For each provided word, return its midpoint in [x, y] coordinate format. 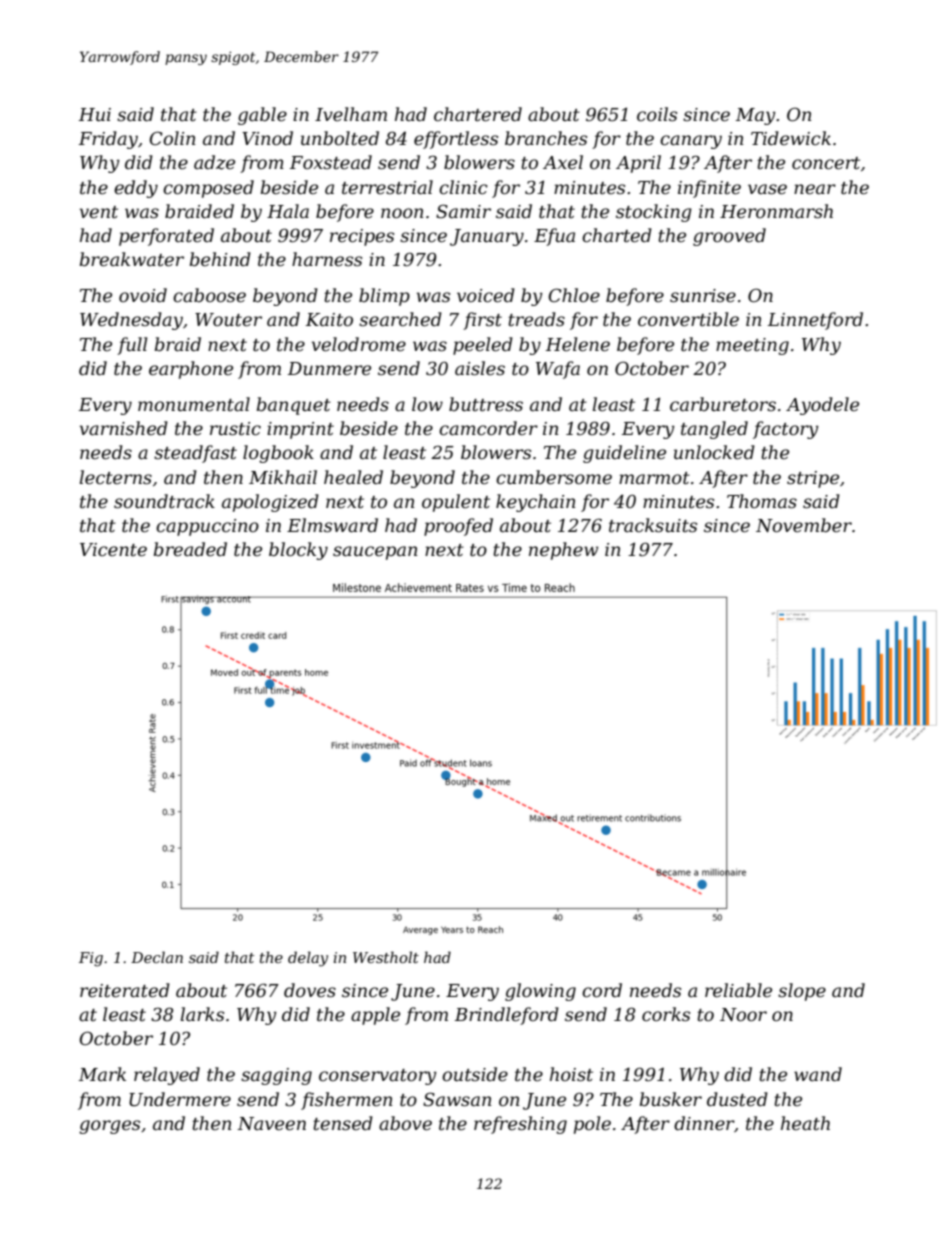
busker [671, 1099]
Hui [94, 114]
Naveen [271, 1124]
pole [592, 1125]
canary [691, 142]
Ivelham [351, 114]
